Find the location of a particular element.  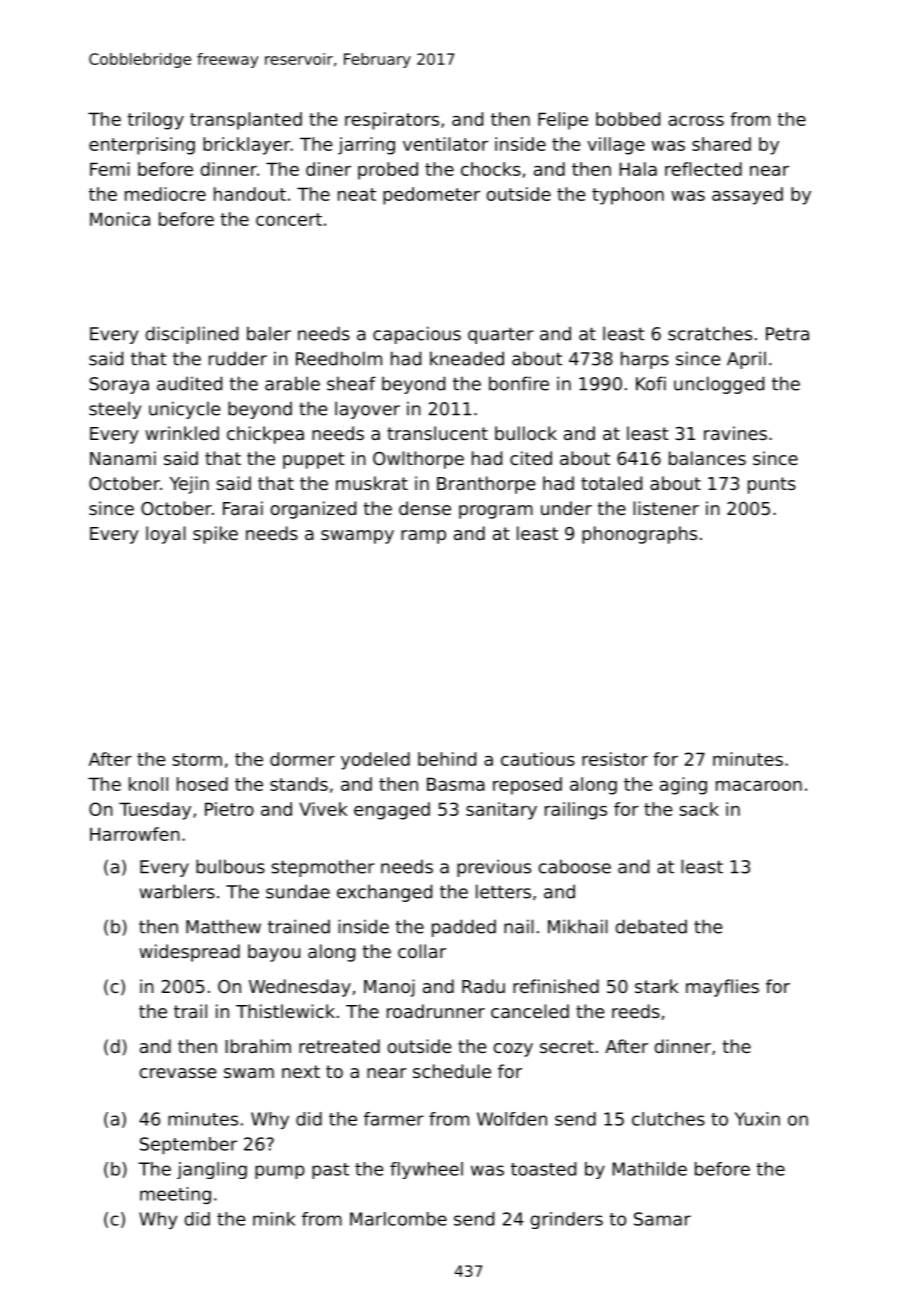

aging is located at coordinates (683, 786).
